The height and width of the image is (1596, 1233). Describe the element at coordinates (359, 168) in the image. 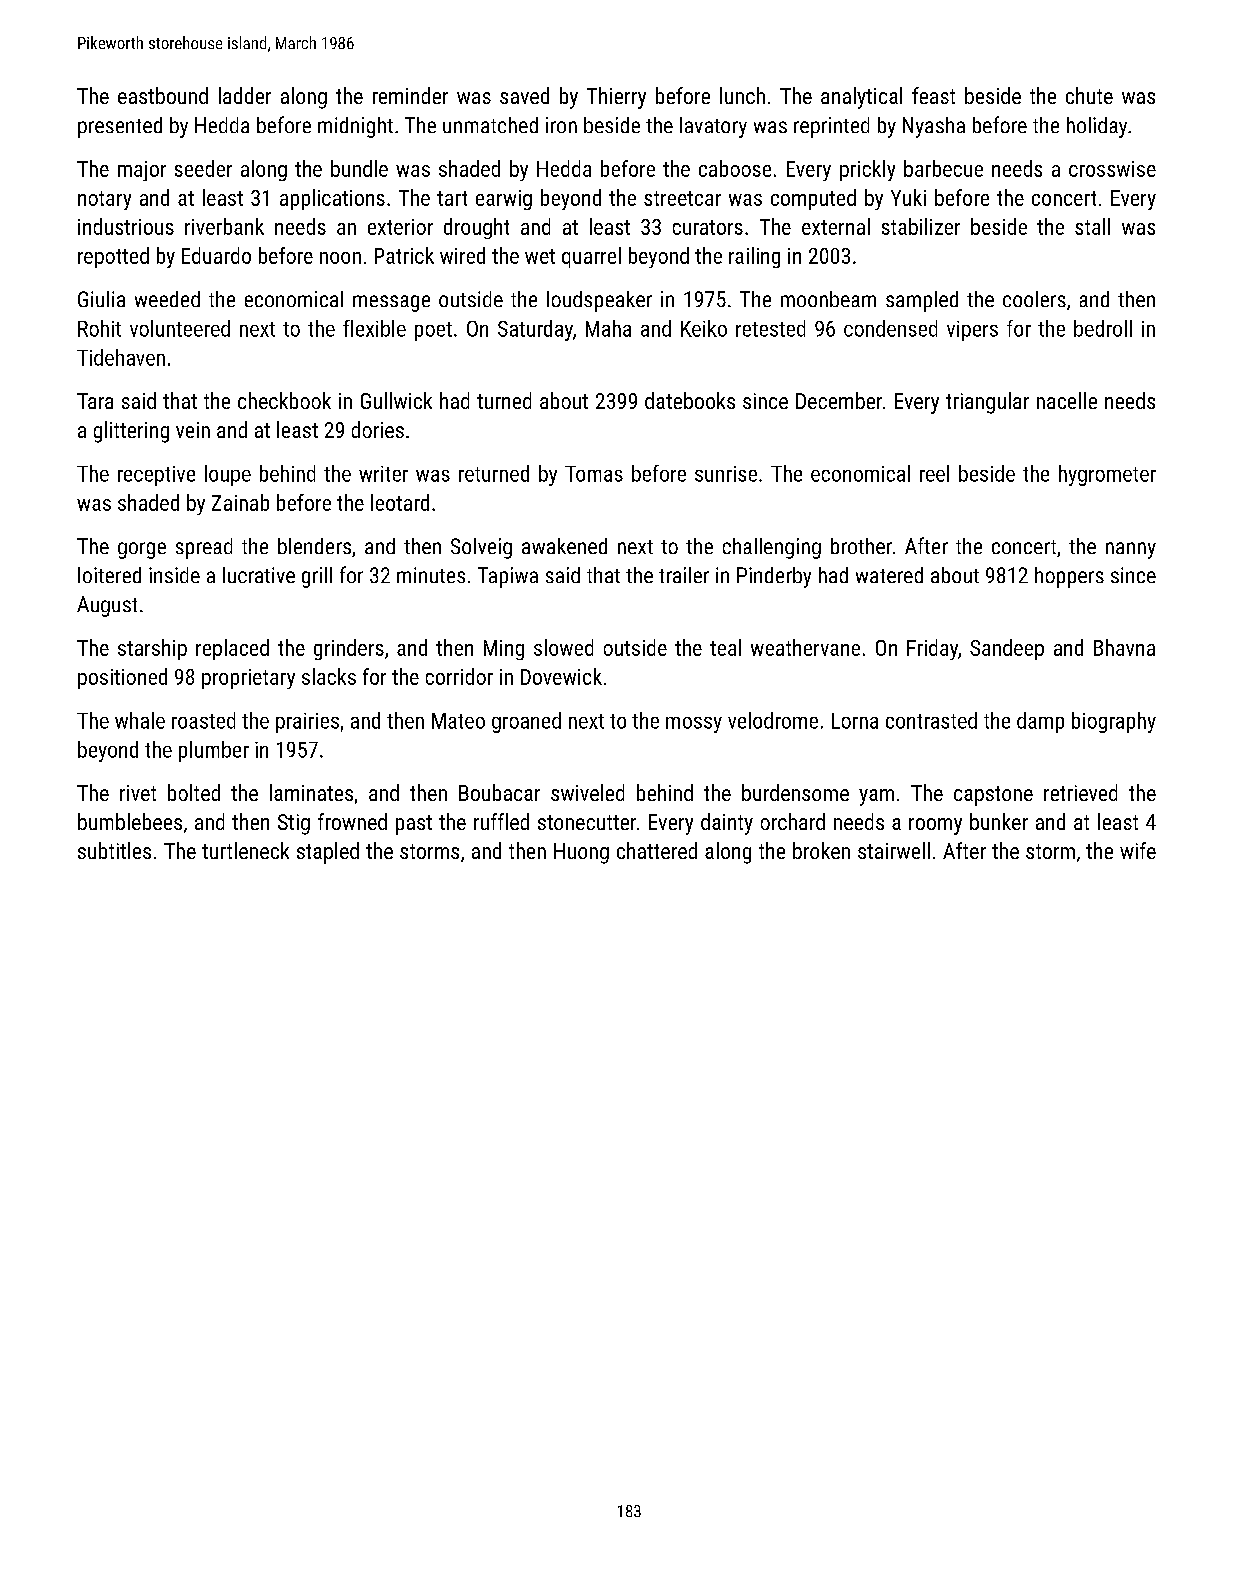

I see `bundle` at that location.
